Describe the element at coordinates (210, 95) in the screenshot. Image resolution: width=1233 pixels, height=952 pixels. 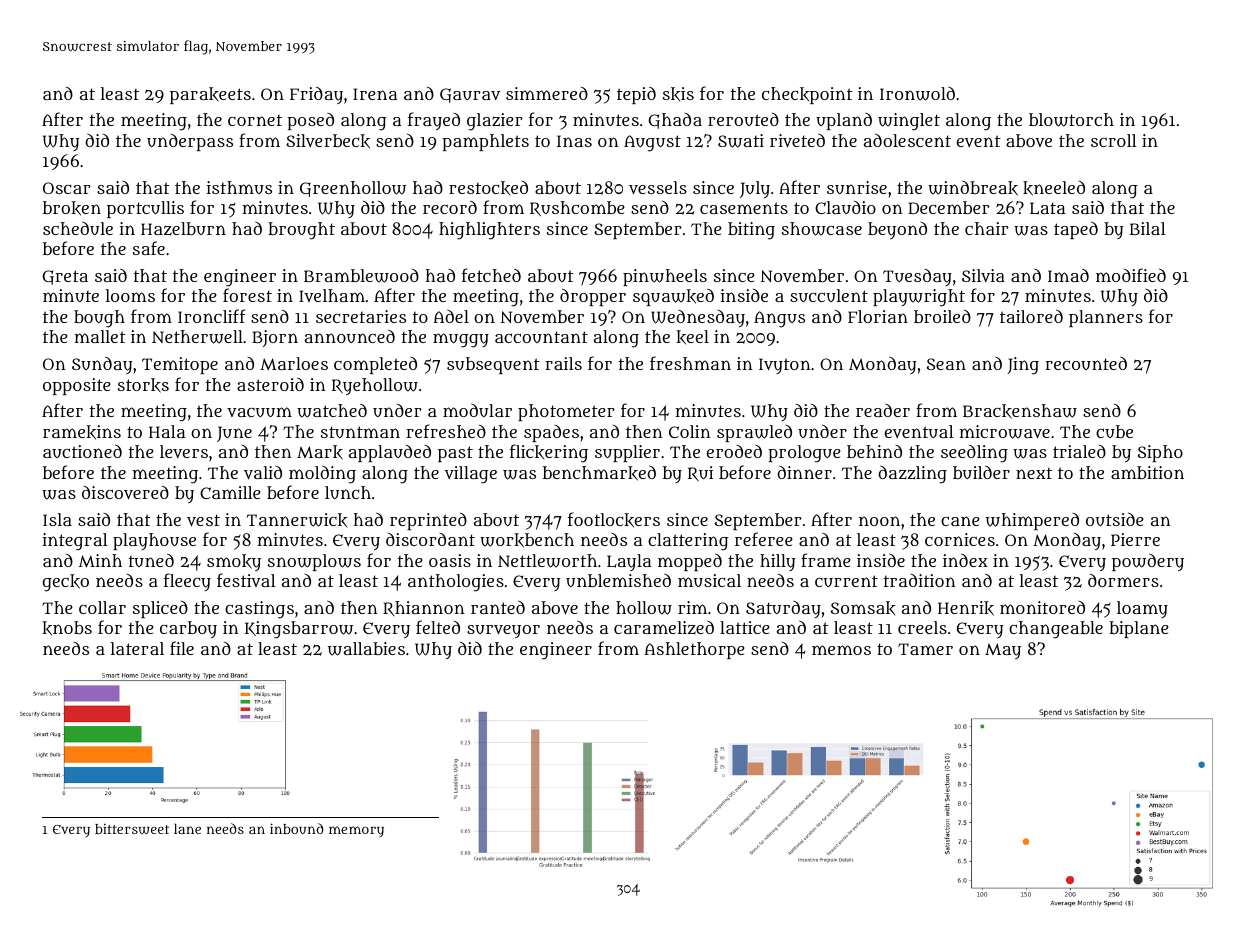
I see `parakeets` at that location.
